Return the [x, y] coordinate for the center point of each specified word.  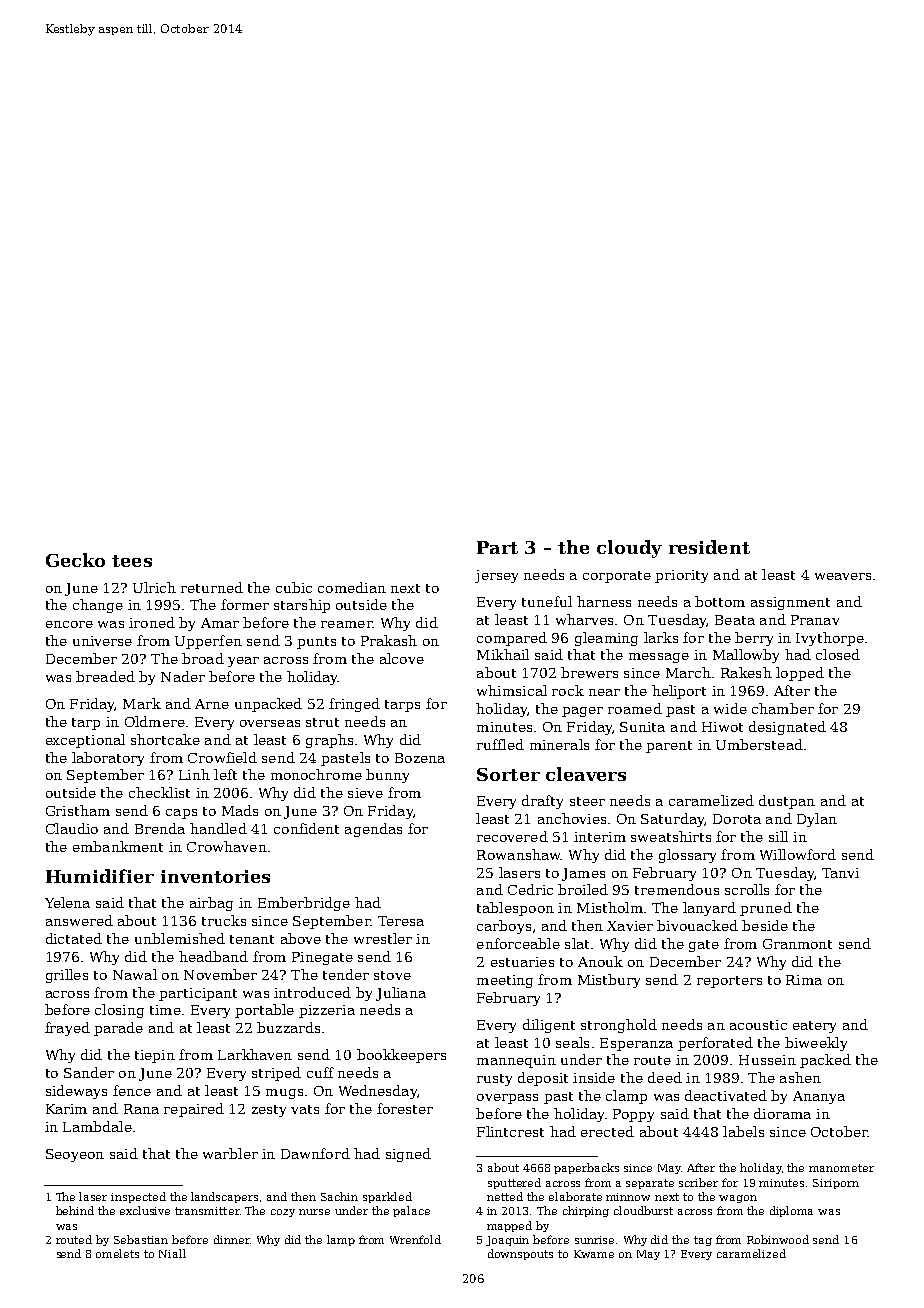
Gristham [78, 810]
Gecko [75, 560]
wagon [738, 1199]
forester [405, 1108]
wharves [584, 619]
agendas [373, 830]
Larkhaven [255, 1054]
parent [669, 747]
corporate [617, 577]
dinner [232, 1239]
